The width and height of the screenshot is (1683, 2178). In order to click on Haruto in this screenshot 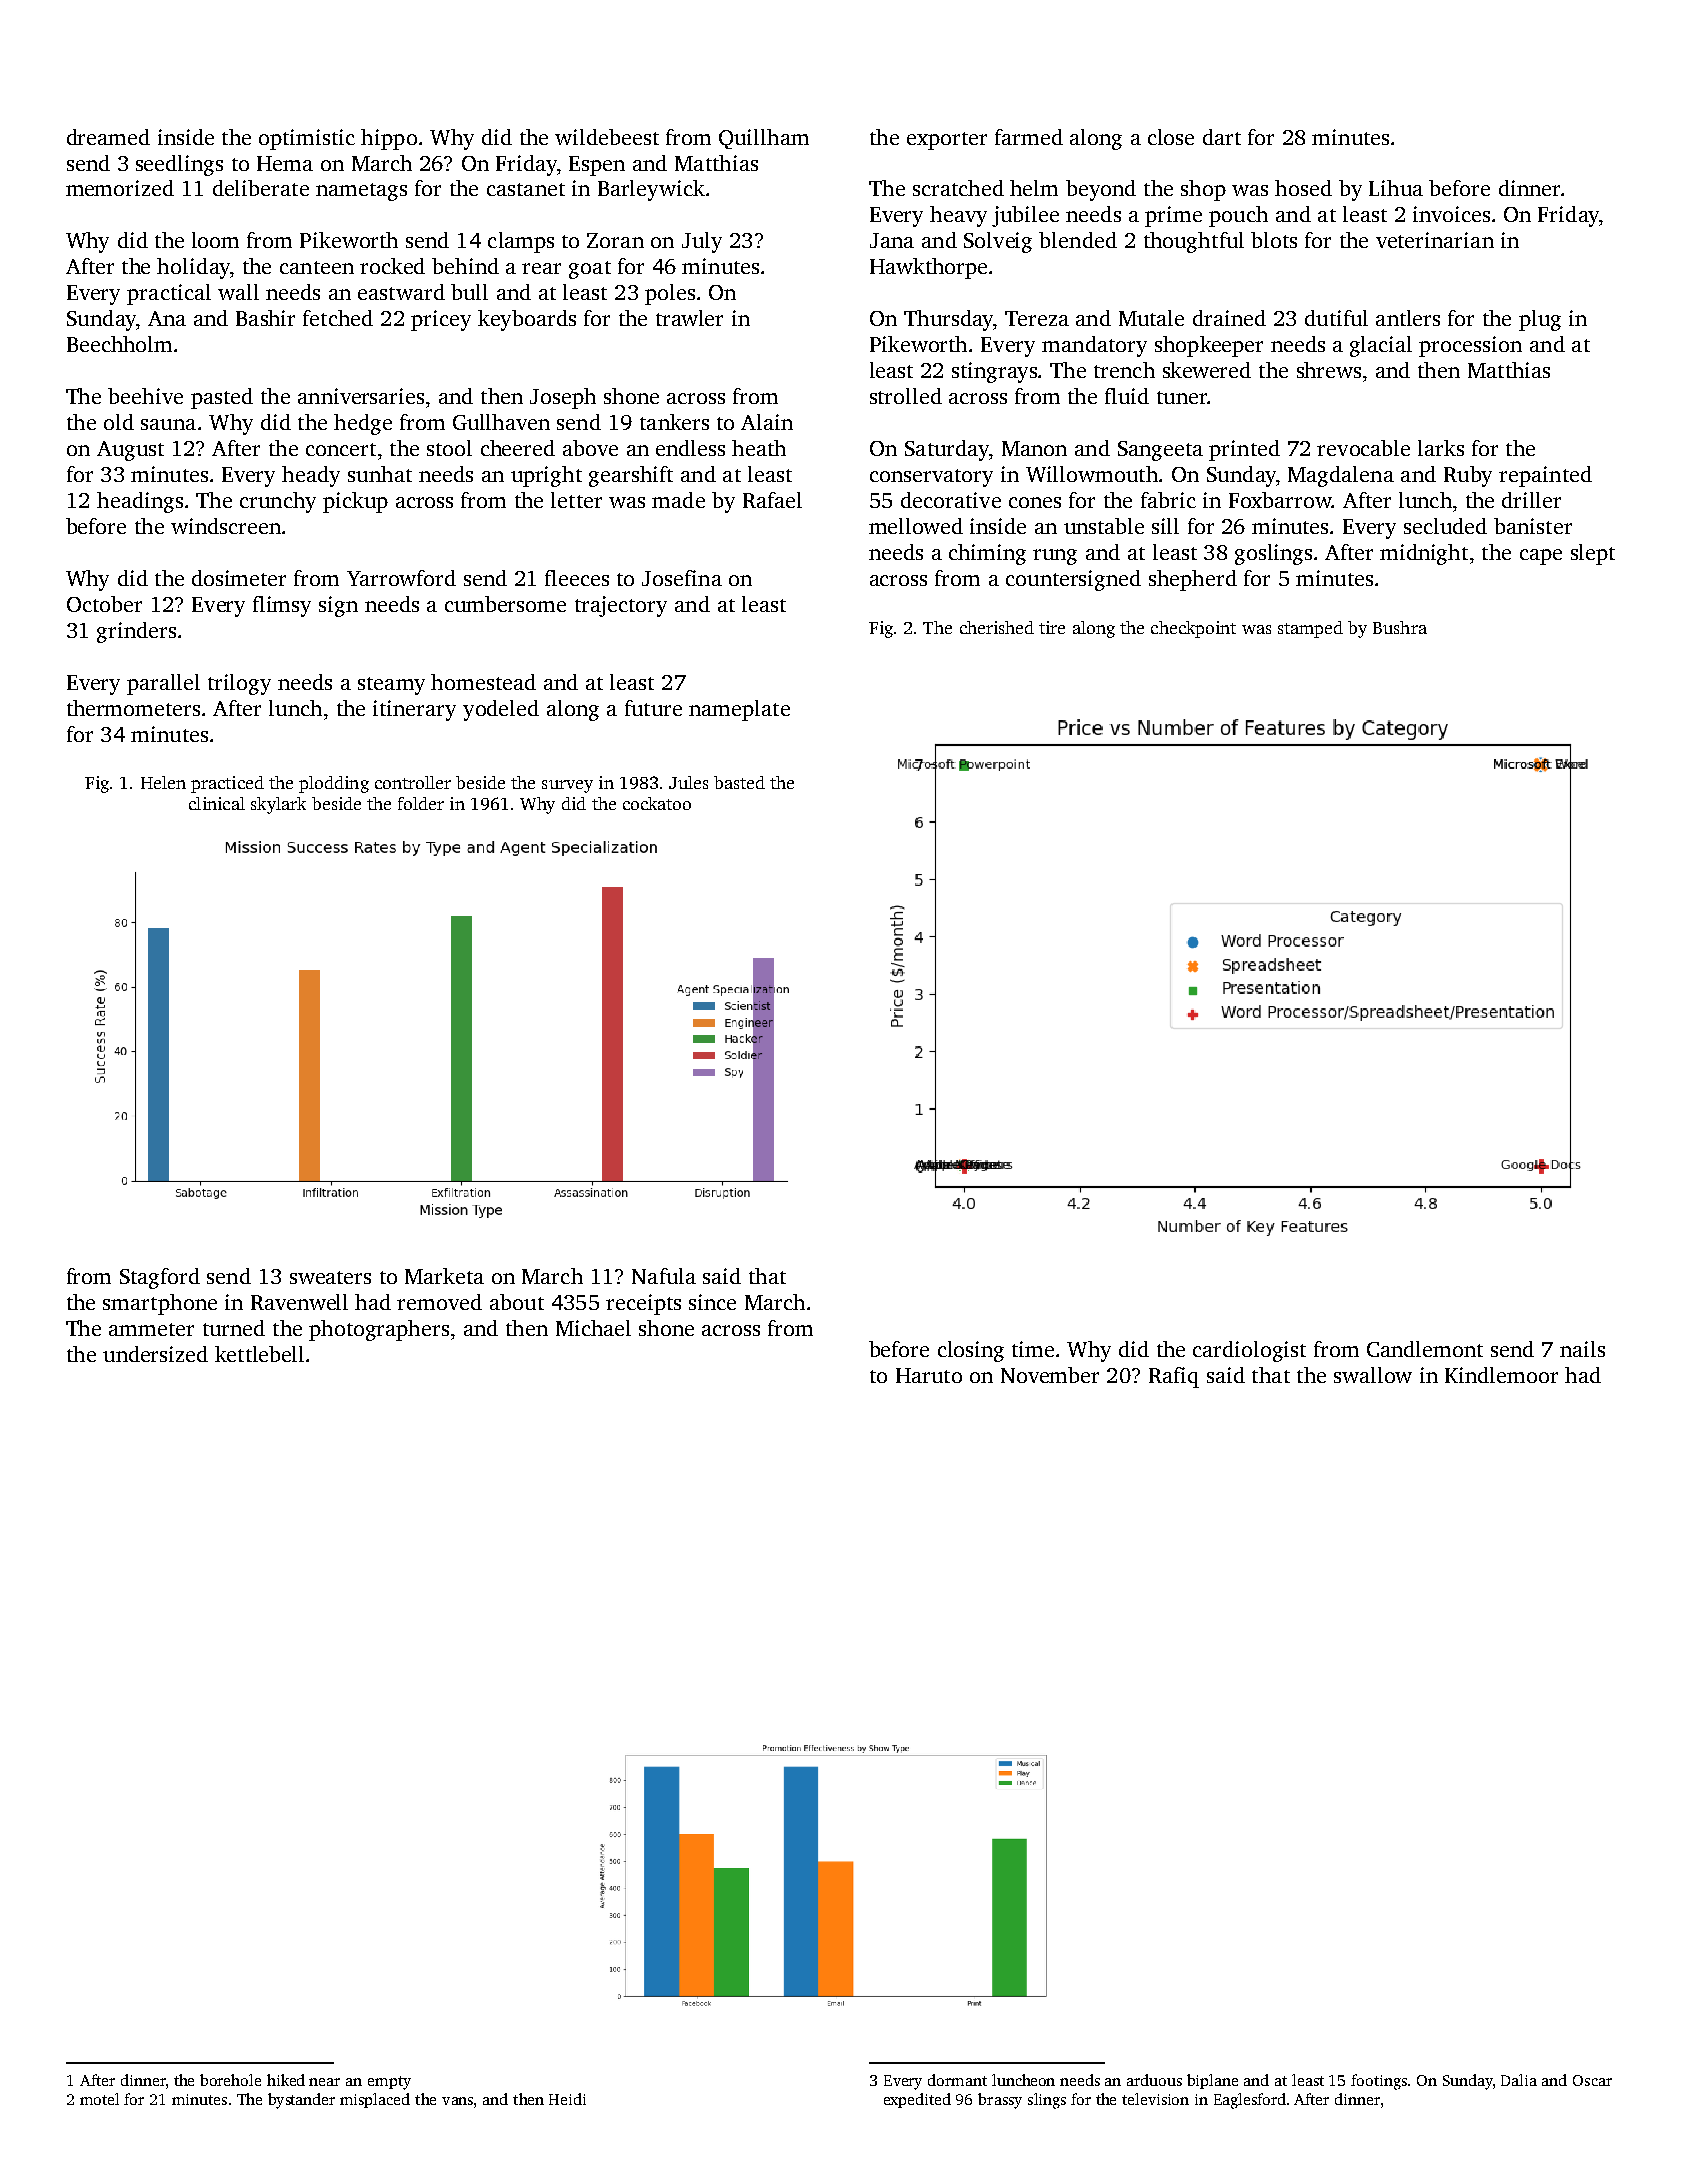, I will do `click(929, 1375)`.
